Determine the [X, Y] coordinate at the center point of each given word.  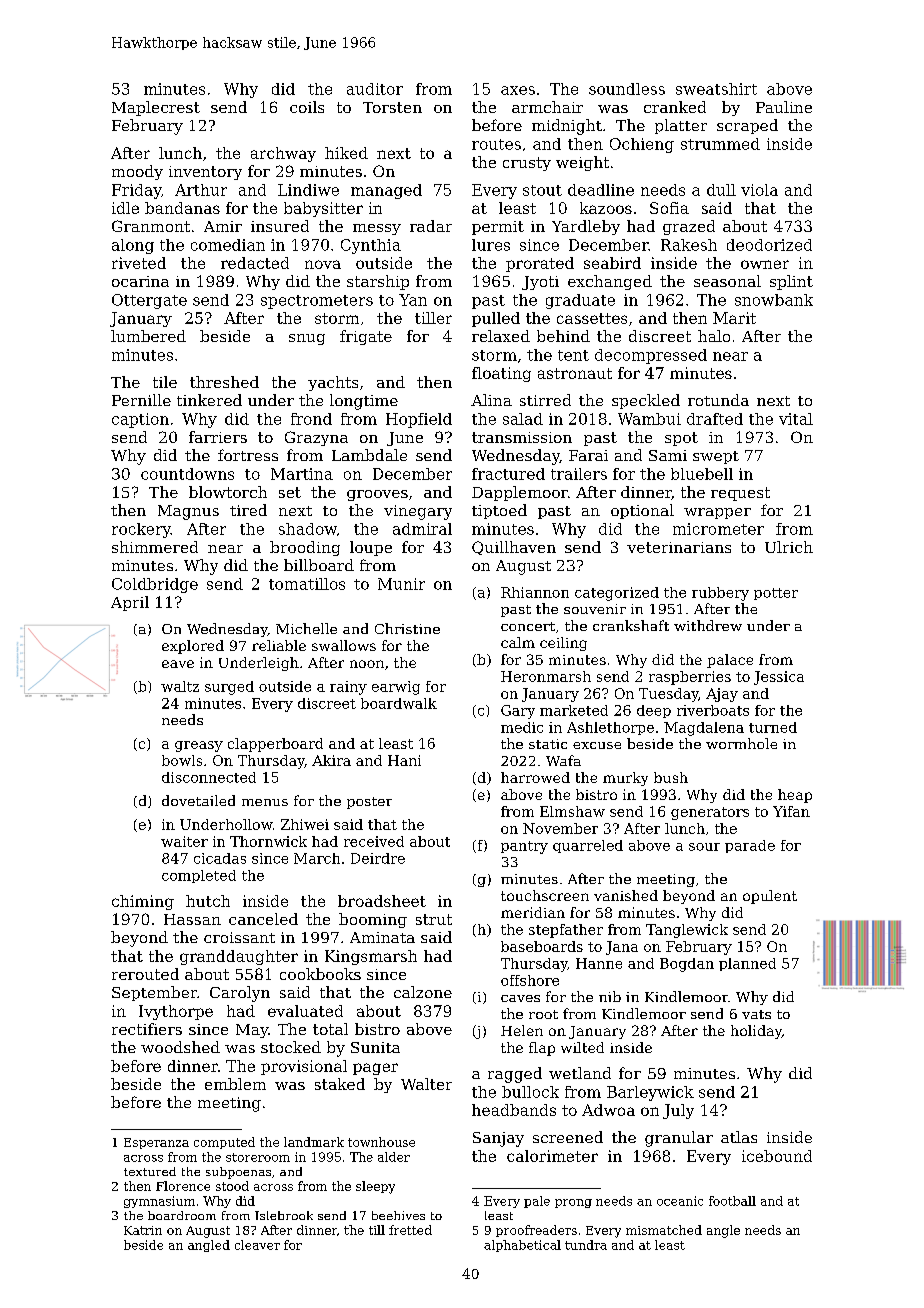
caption [140, 420]
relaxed [501, 336]
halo [714, 336]
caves [520, 998]
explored [193, 647]
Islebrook [284, 1215]
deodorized [769, 245]
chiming [143, 902]
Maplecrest [156, 108]
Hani [404, 760]
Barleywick [650, 1093]
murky [625, 779]
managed [386, 191]
